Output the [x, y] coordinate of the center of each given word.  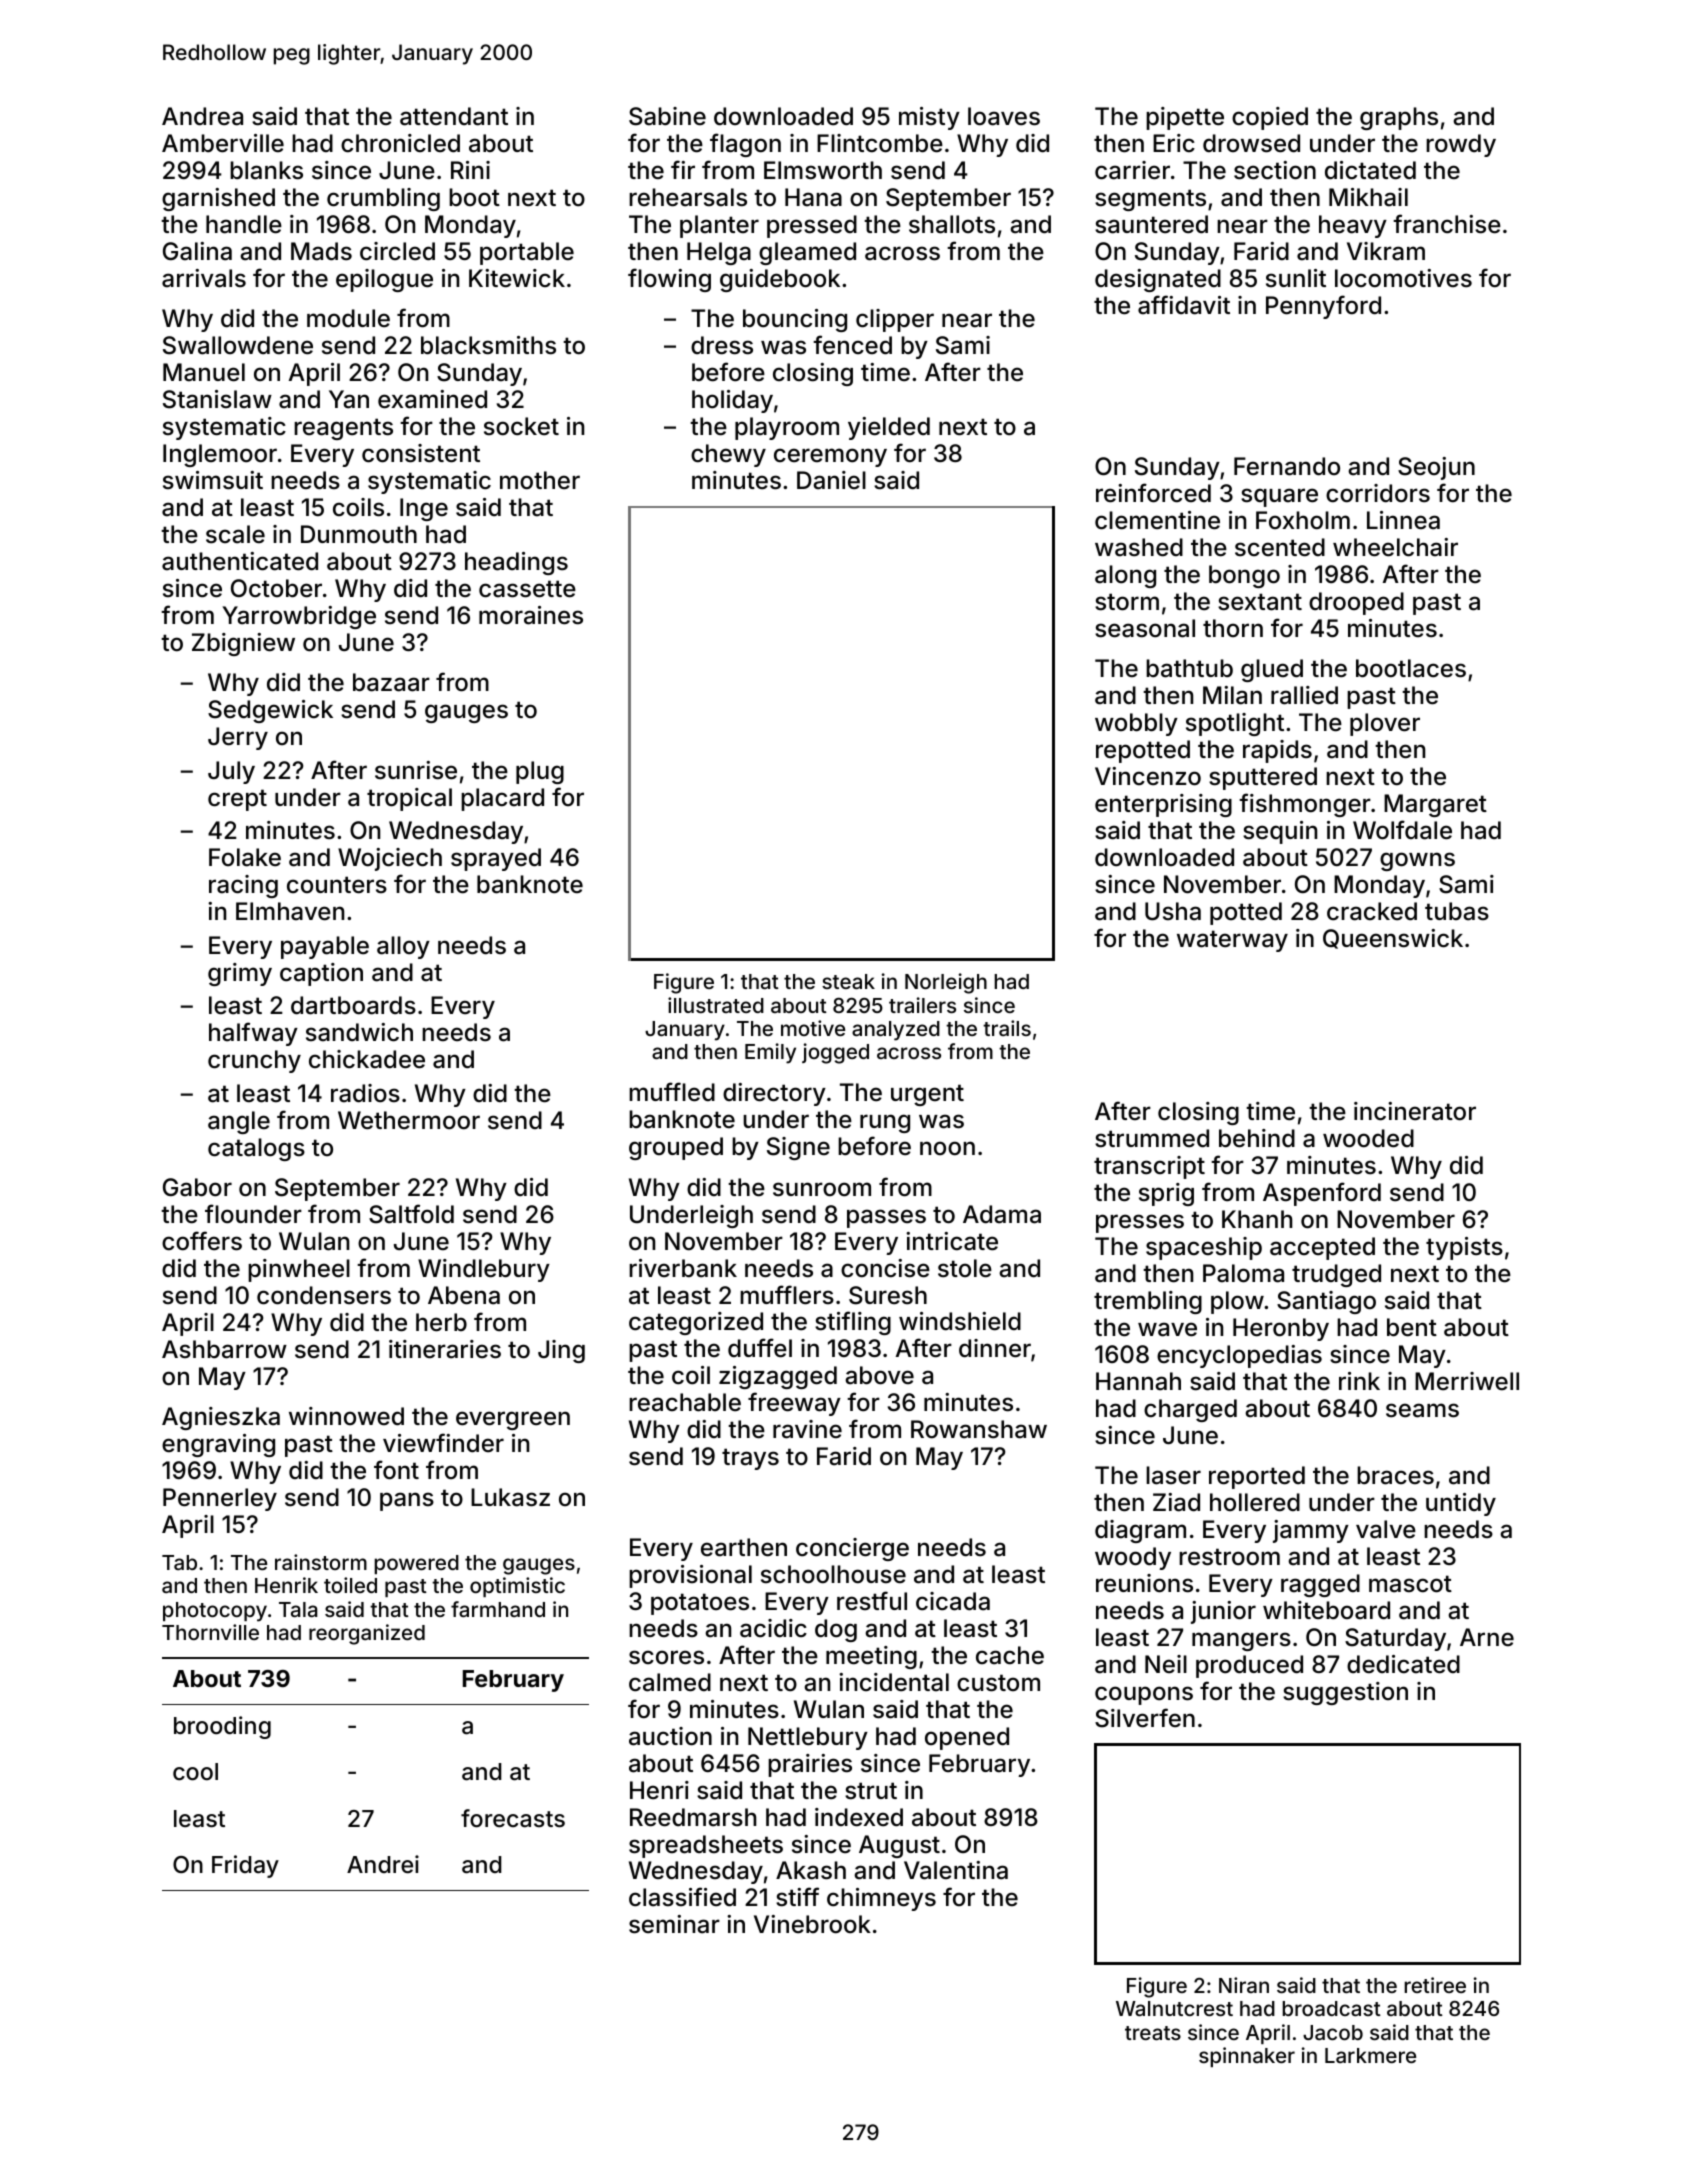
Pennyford [1323, 307]
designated [1158, 280]
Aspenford [1322, 1194]
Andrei [383, 1864]
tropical [409, 799]
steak [848, 981]
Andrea [202, 116]
